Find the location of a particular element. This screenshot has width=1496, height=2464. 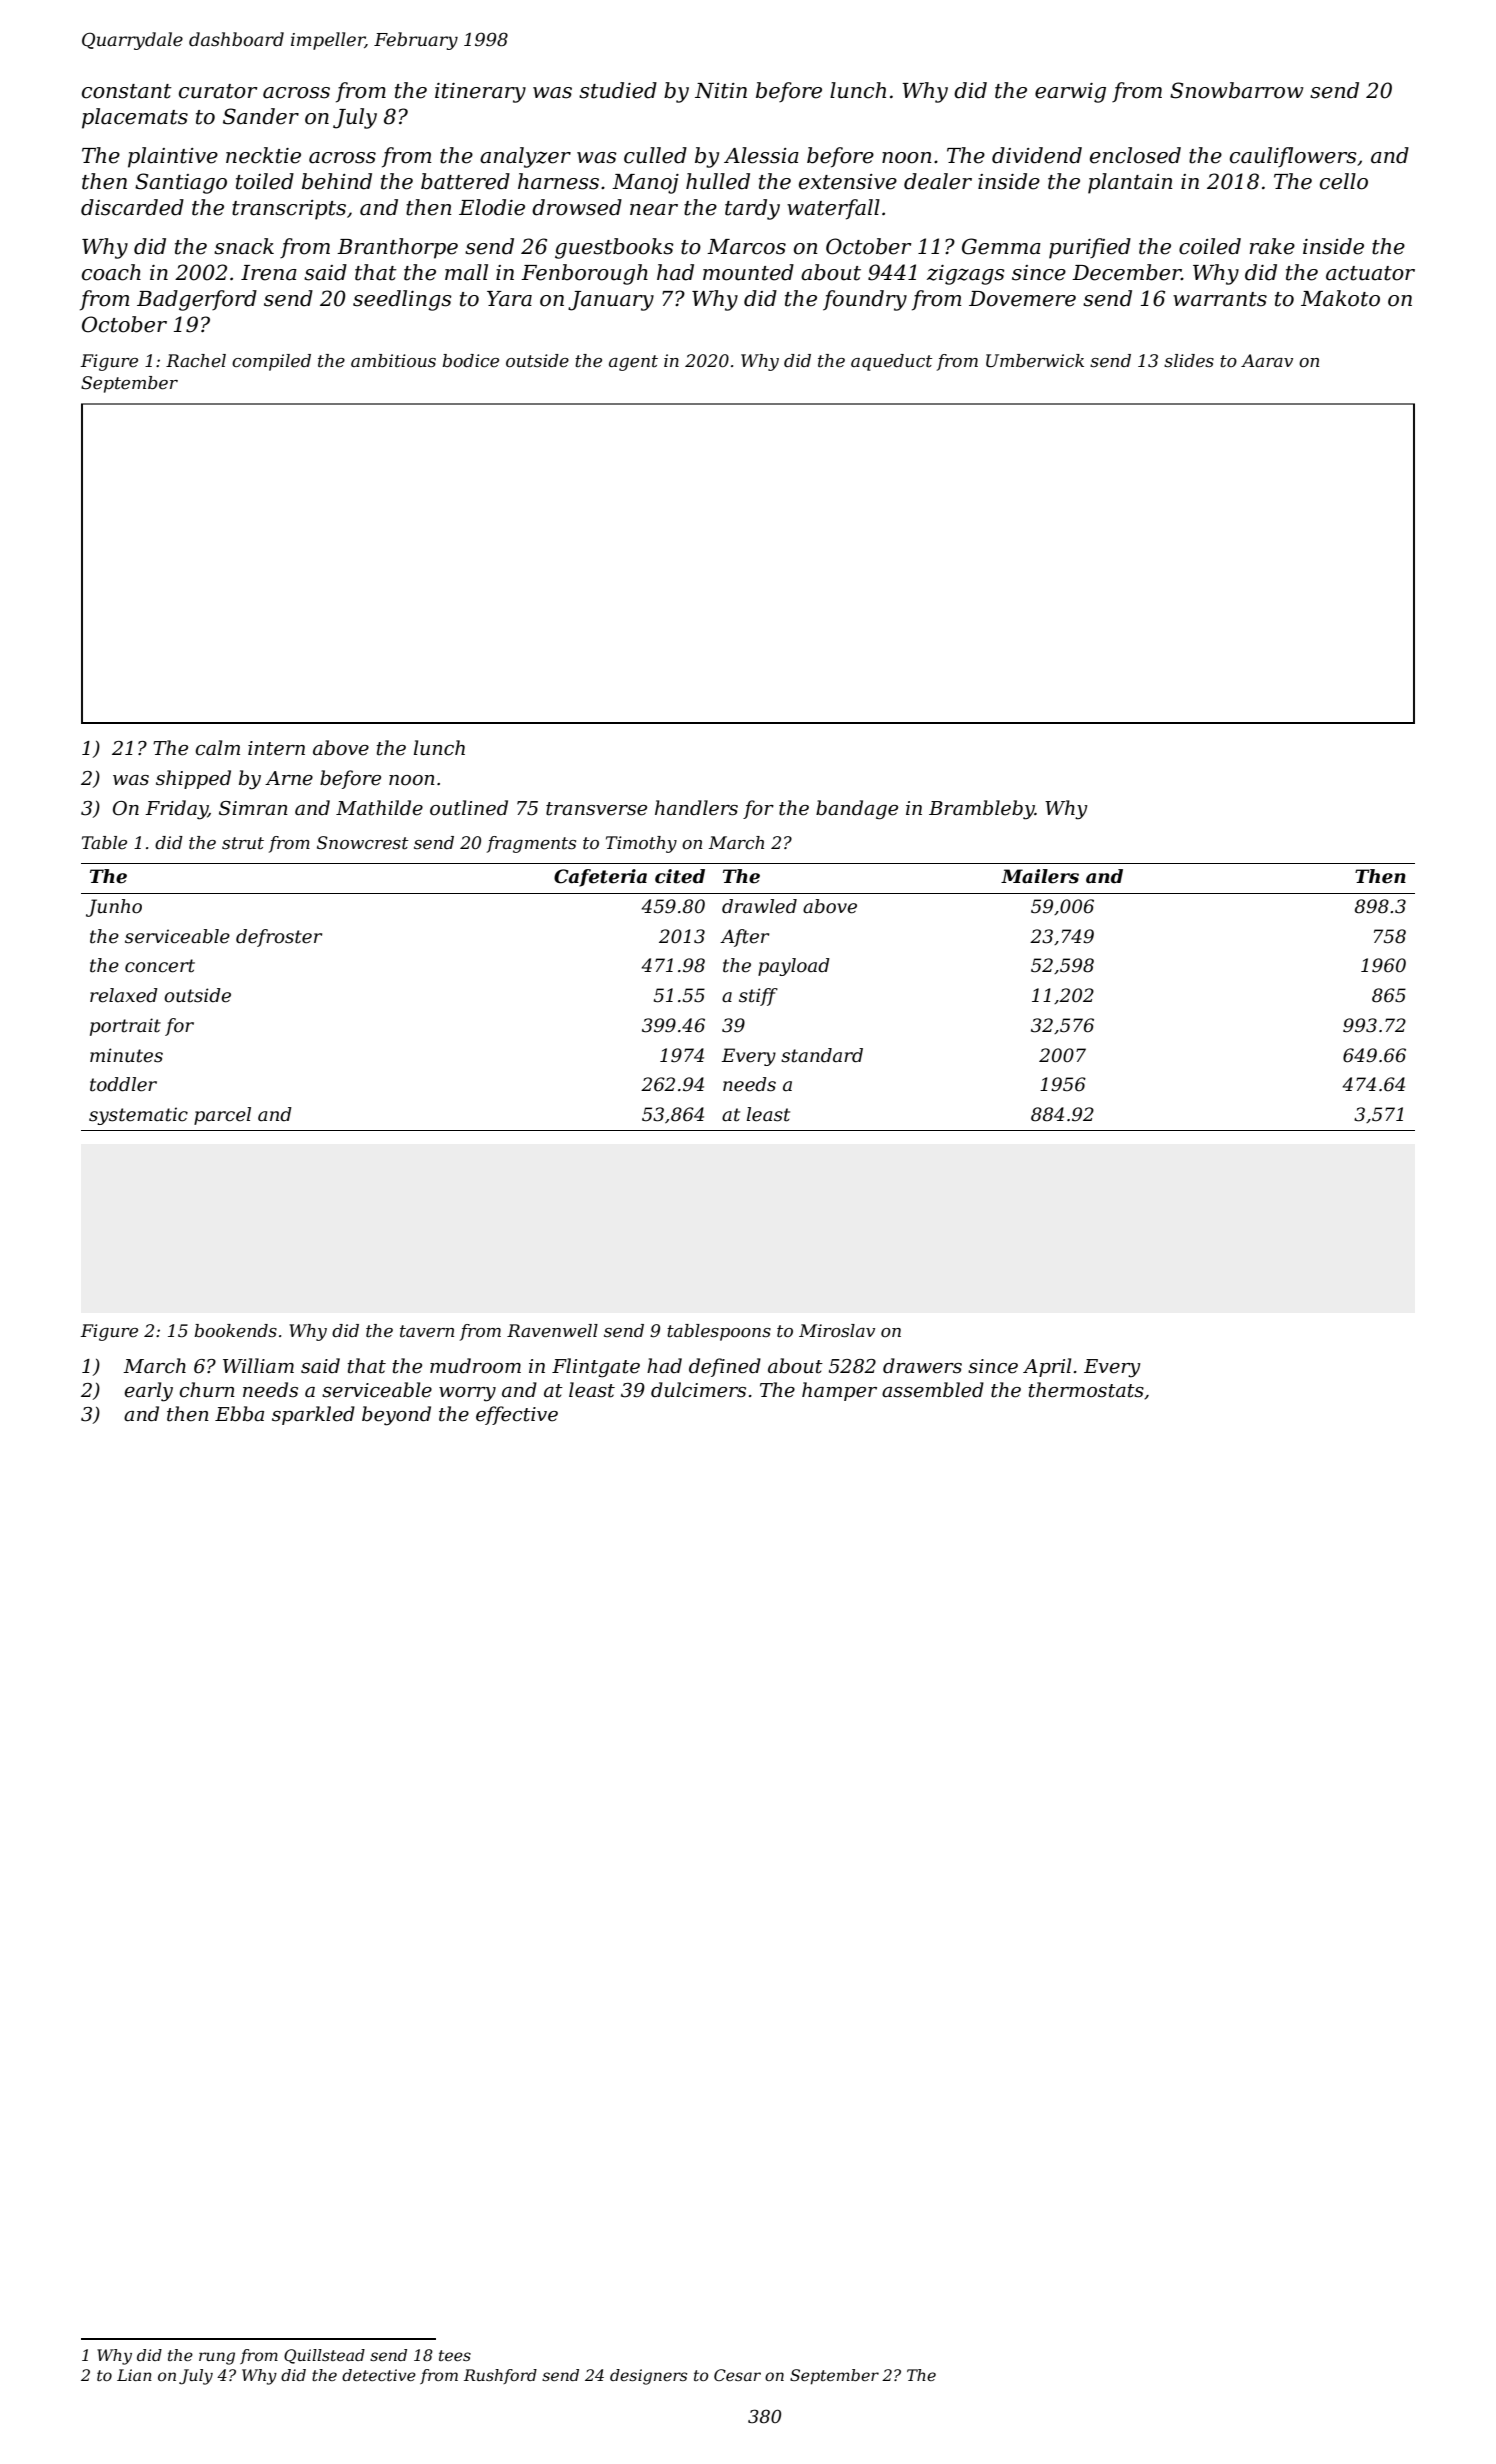

thermostats is located at coordinates (1086, 1390).
